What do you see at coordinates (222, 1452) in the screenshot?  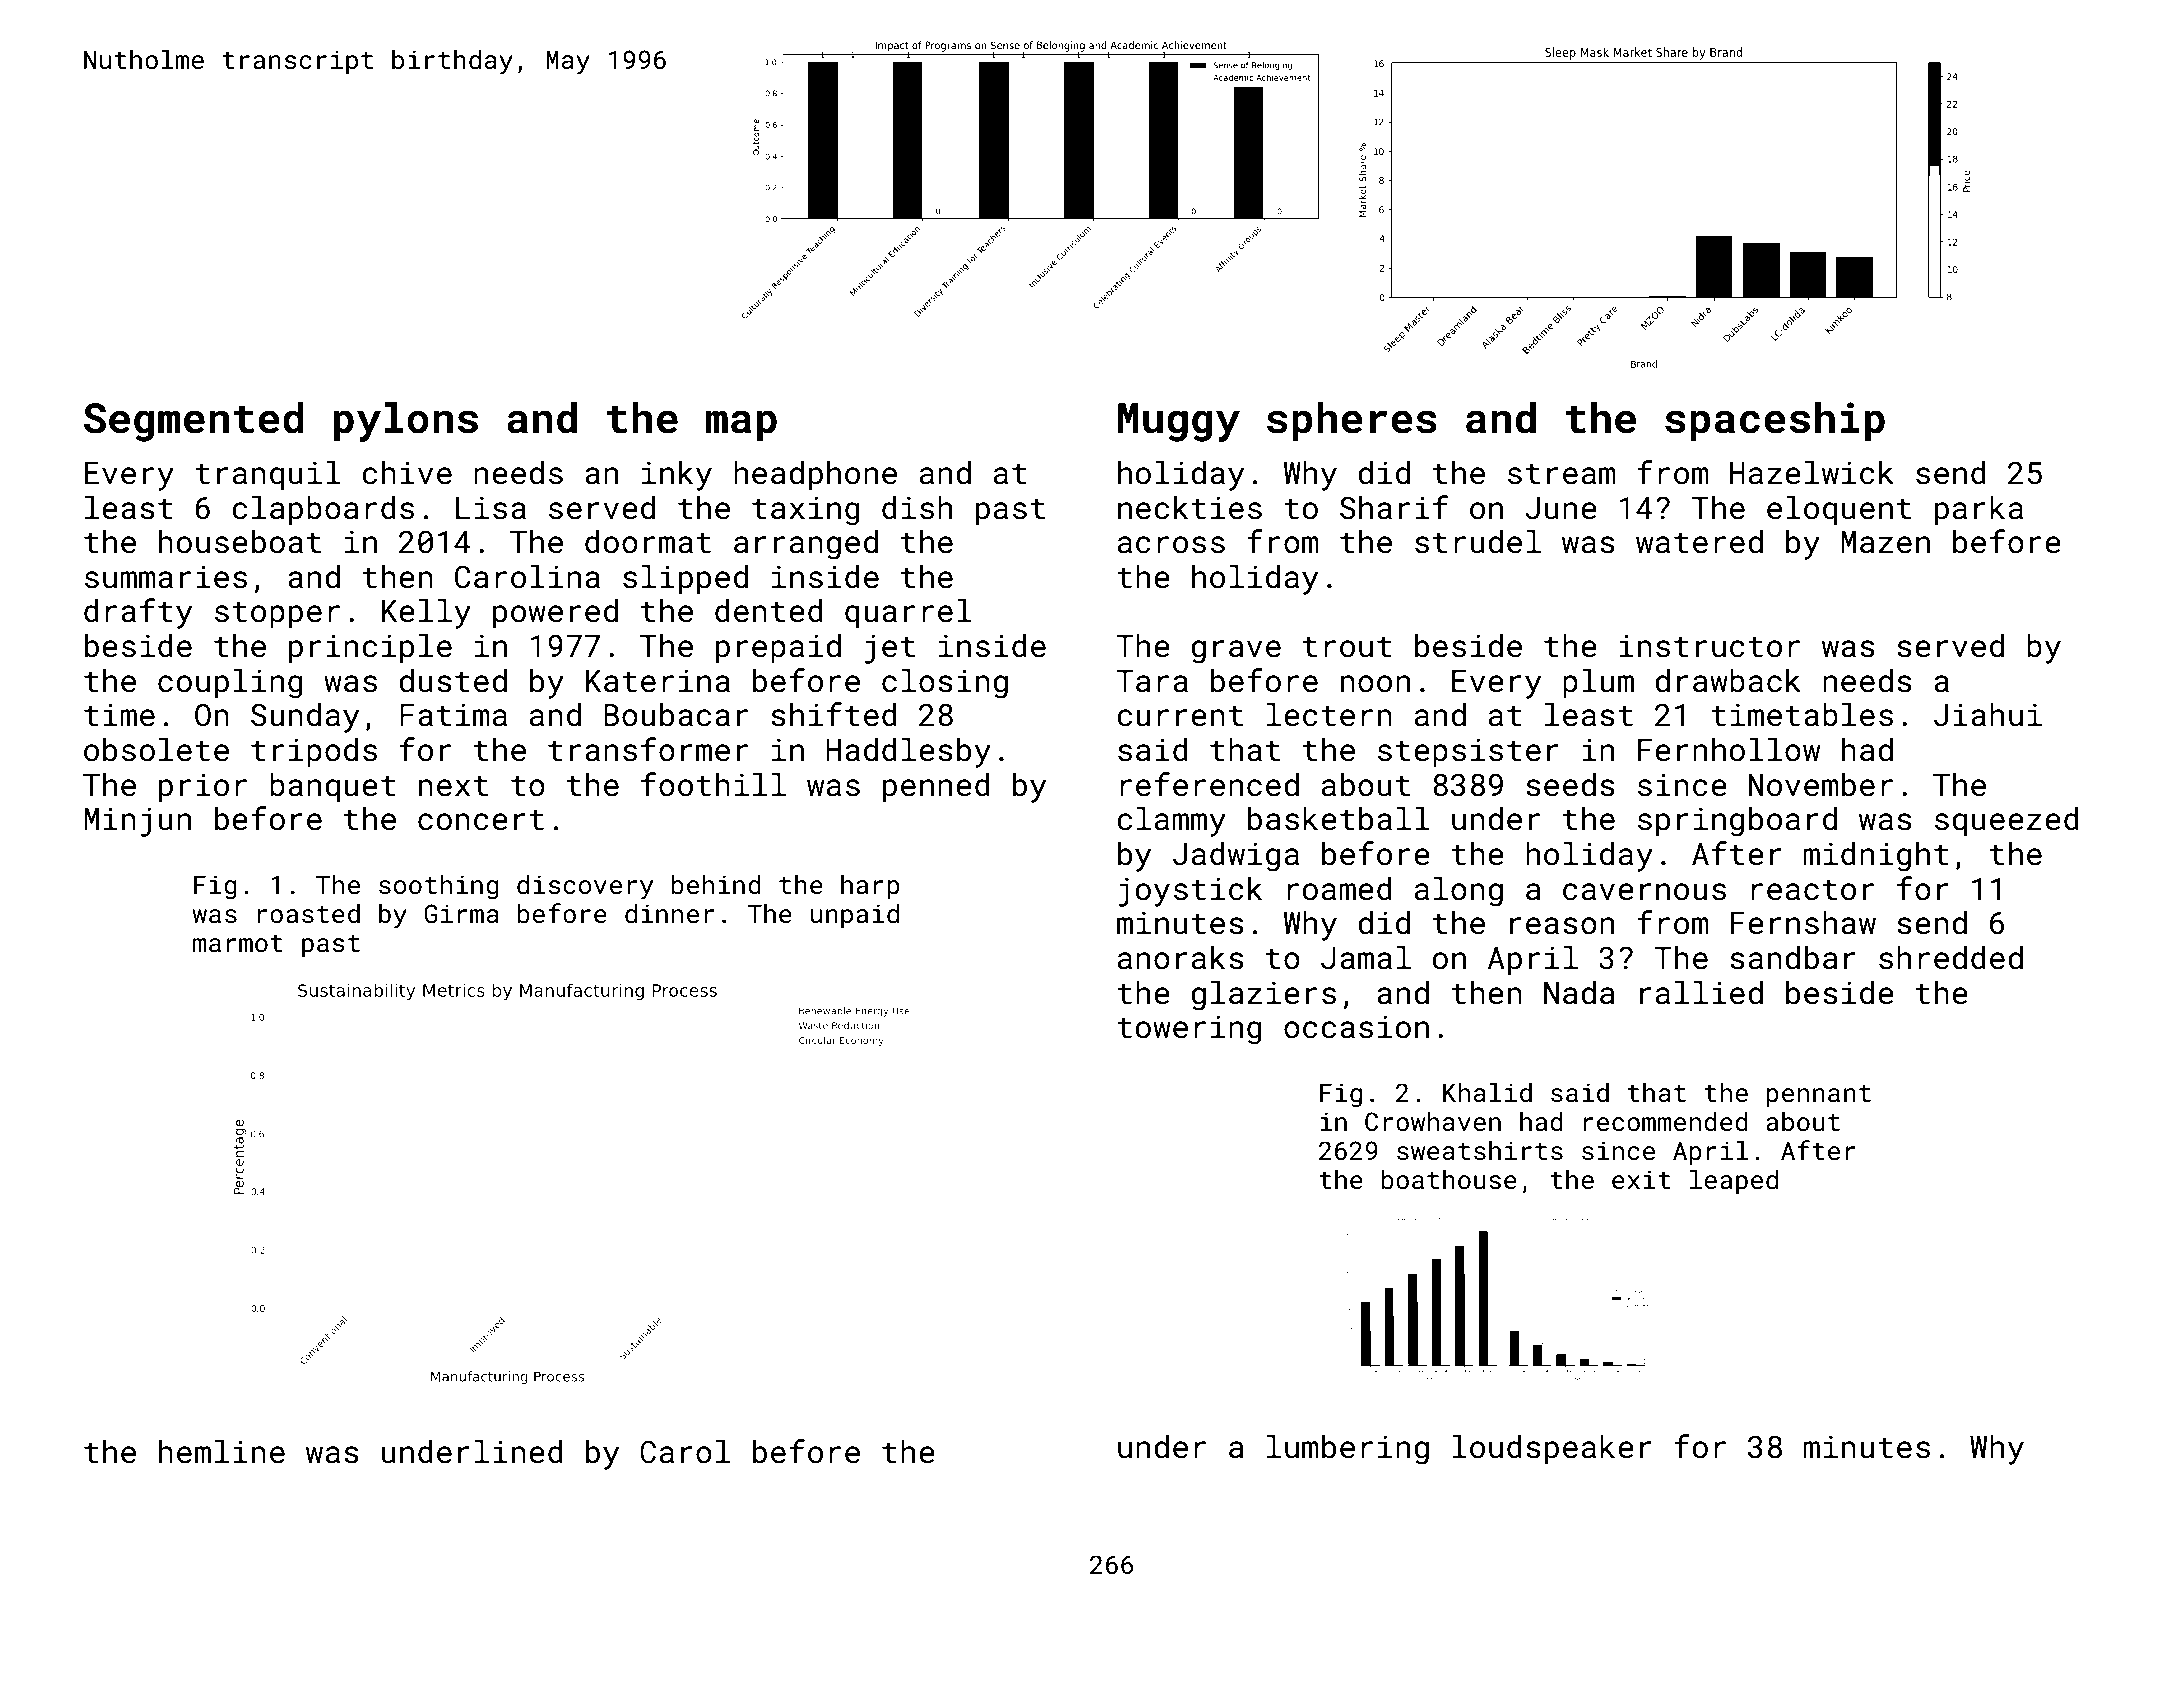 I see `hemline` at bounding box center [222, 1452].
